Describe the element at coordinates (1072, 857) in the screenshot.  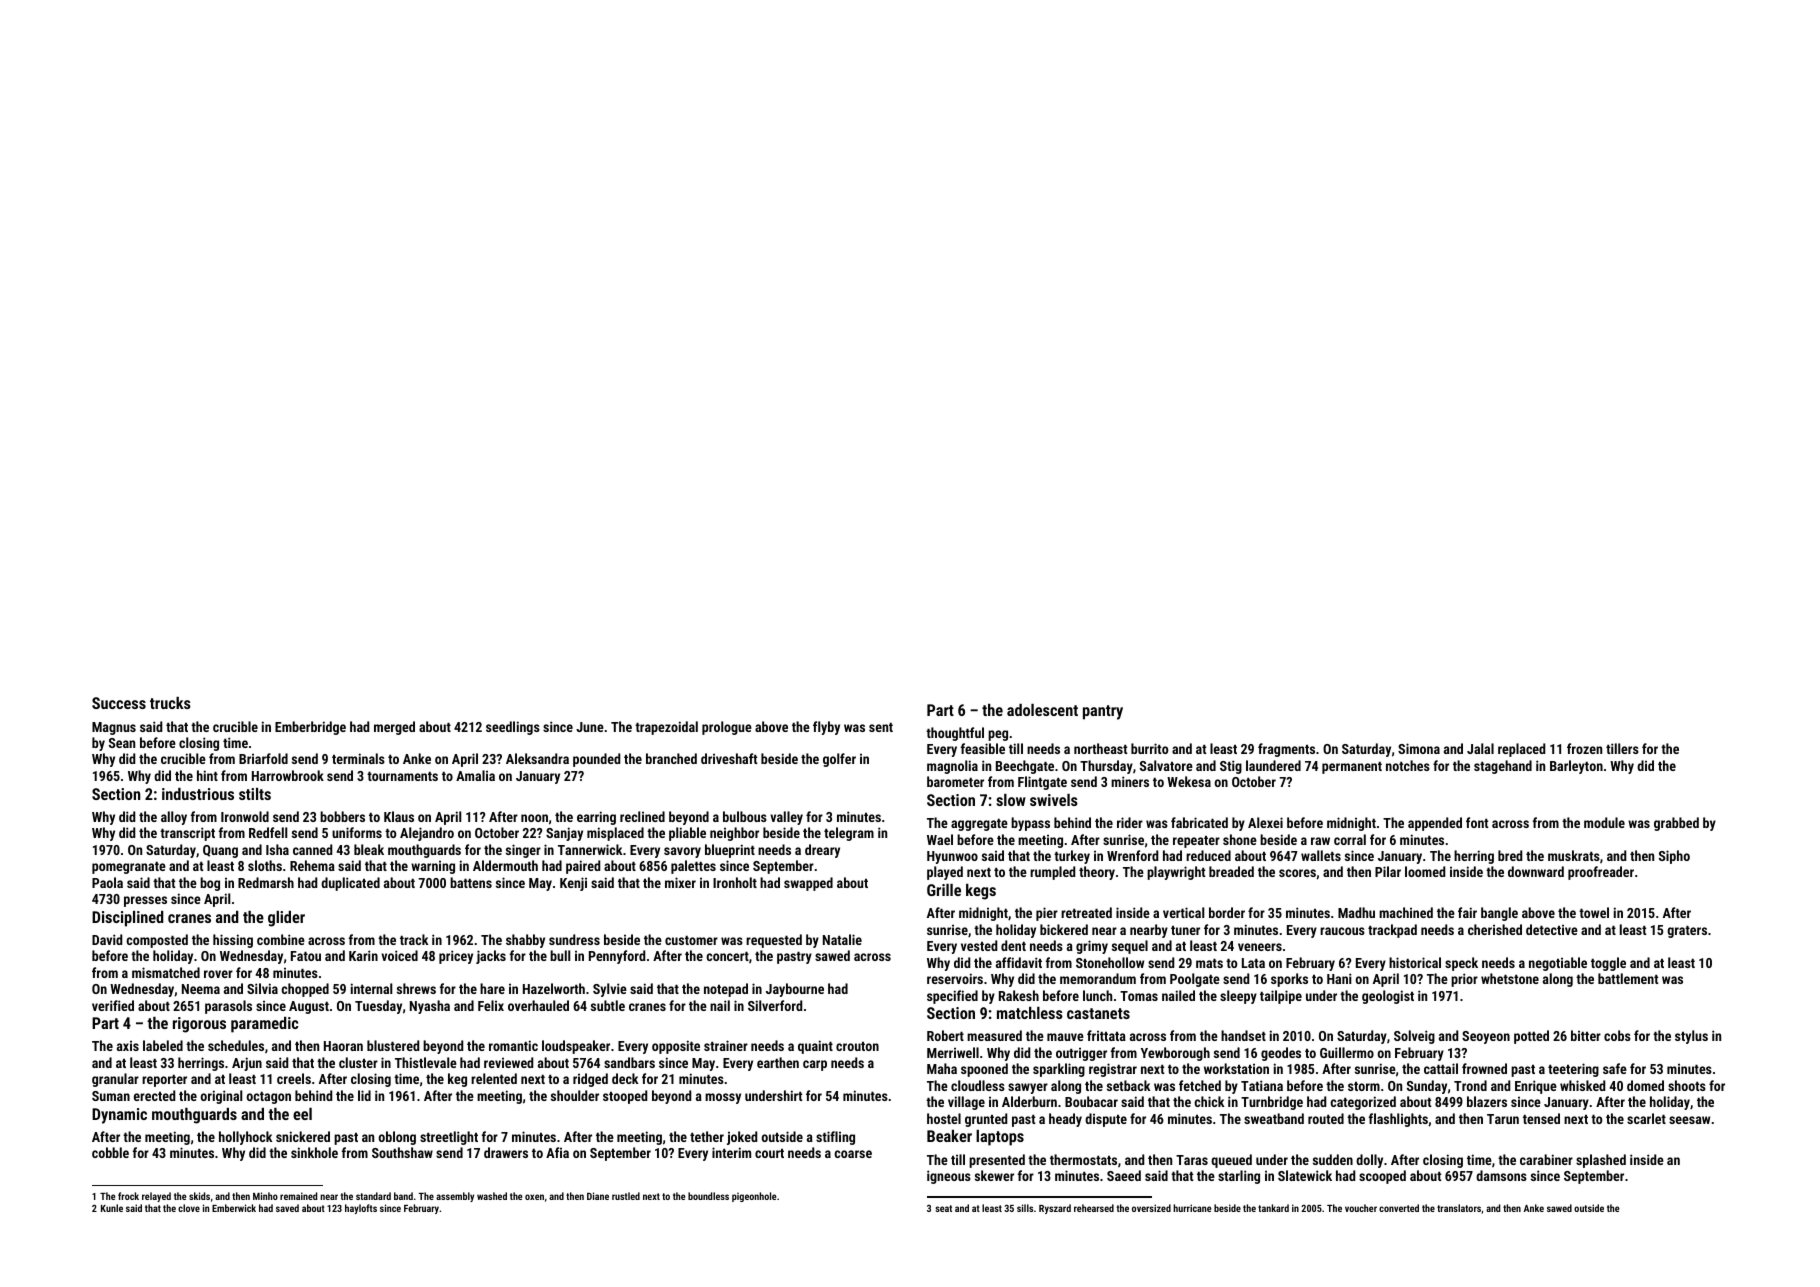
I see `turkey` at that location.
